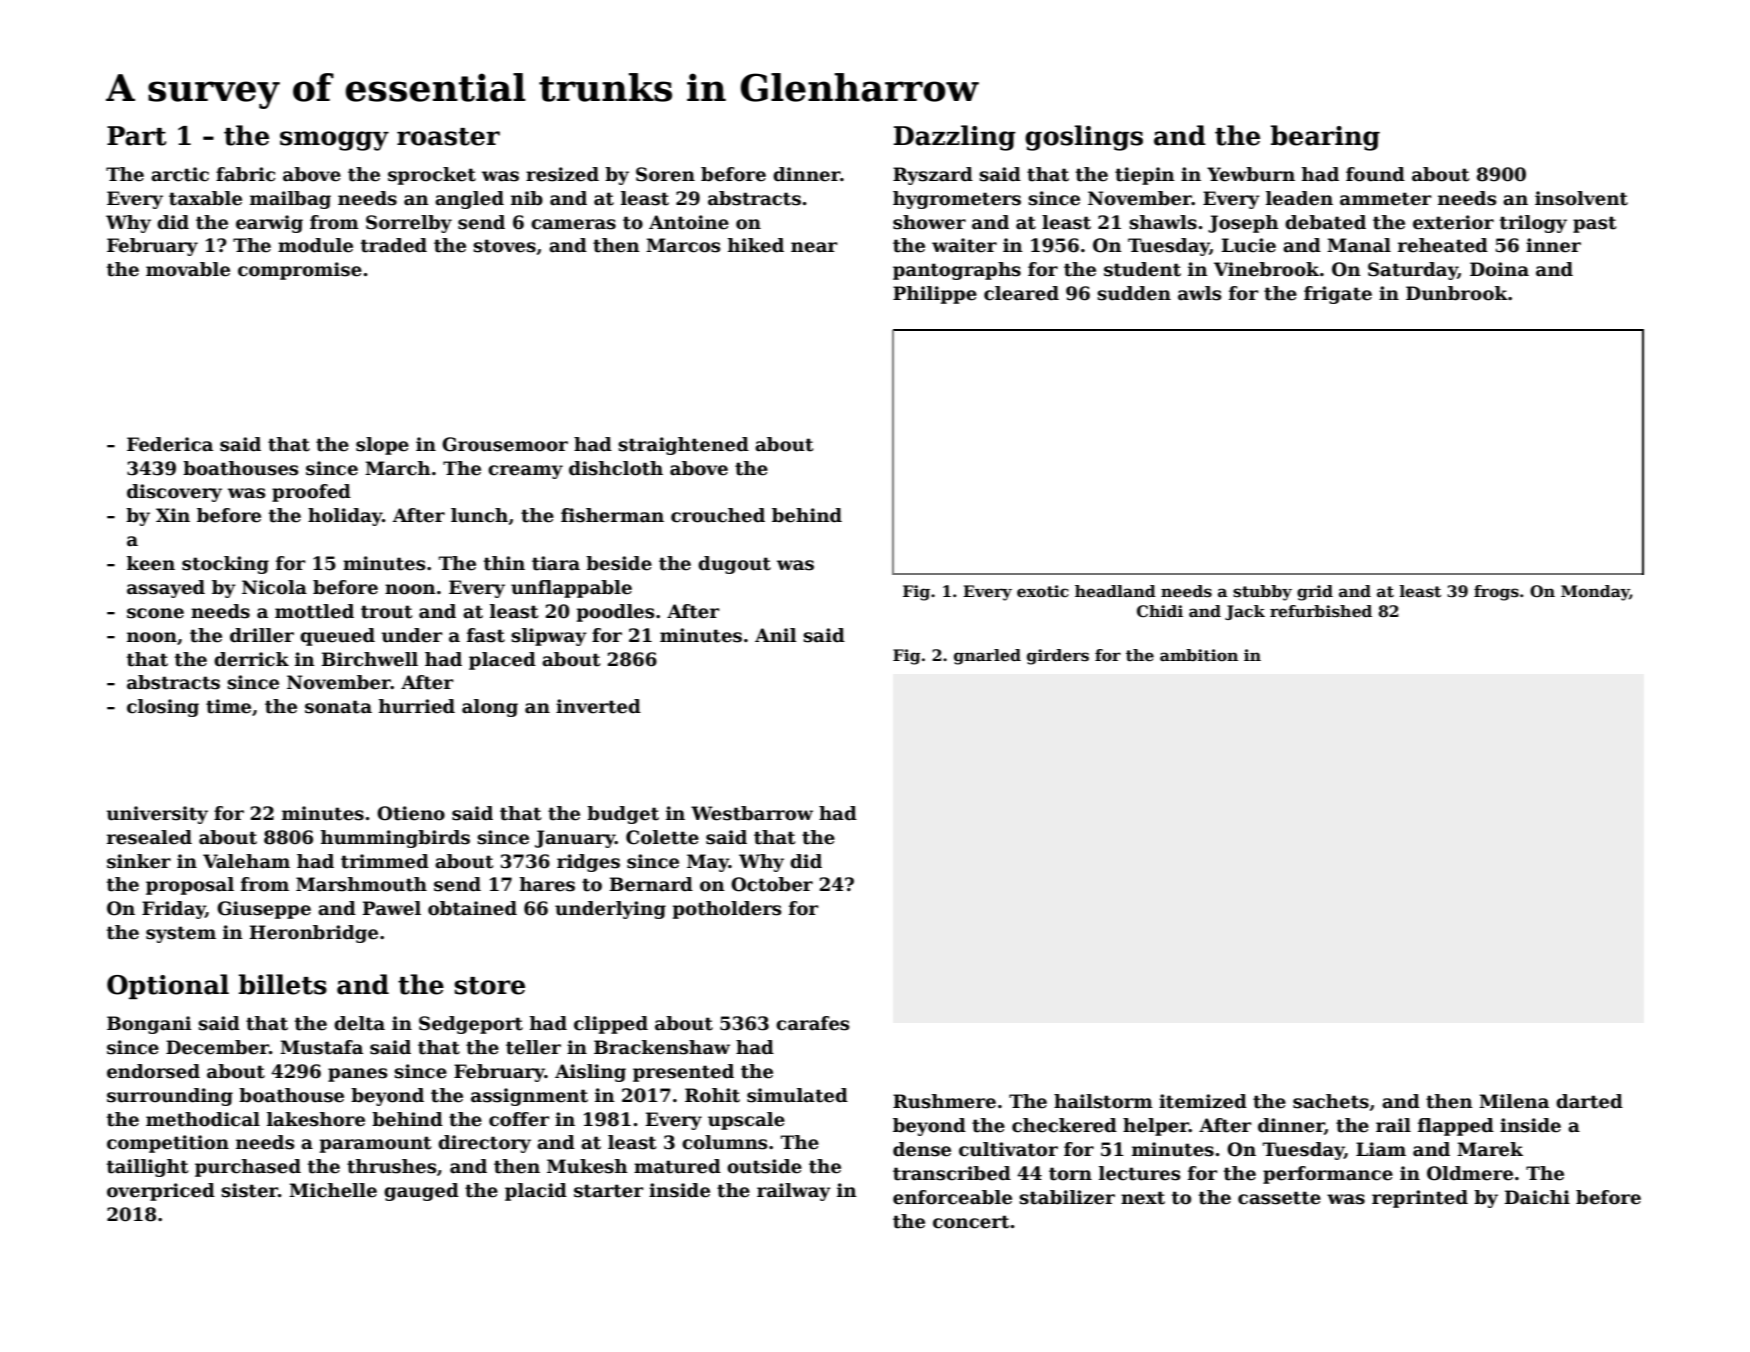 This screenshot has width=1750, height=1352. I want to click on straightened, so click(683, 446).
